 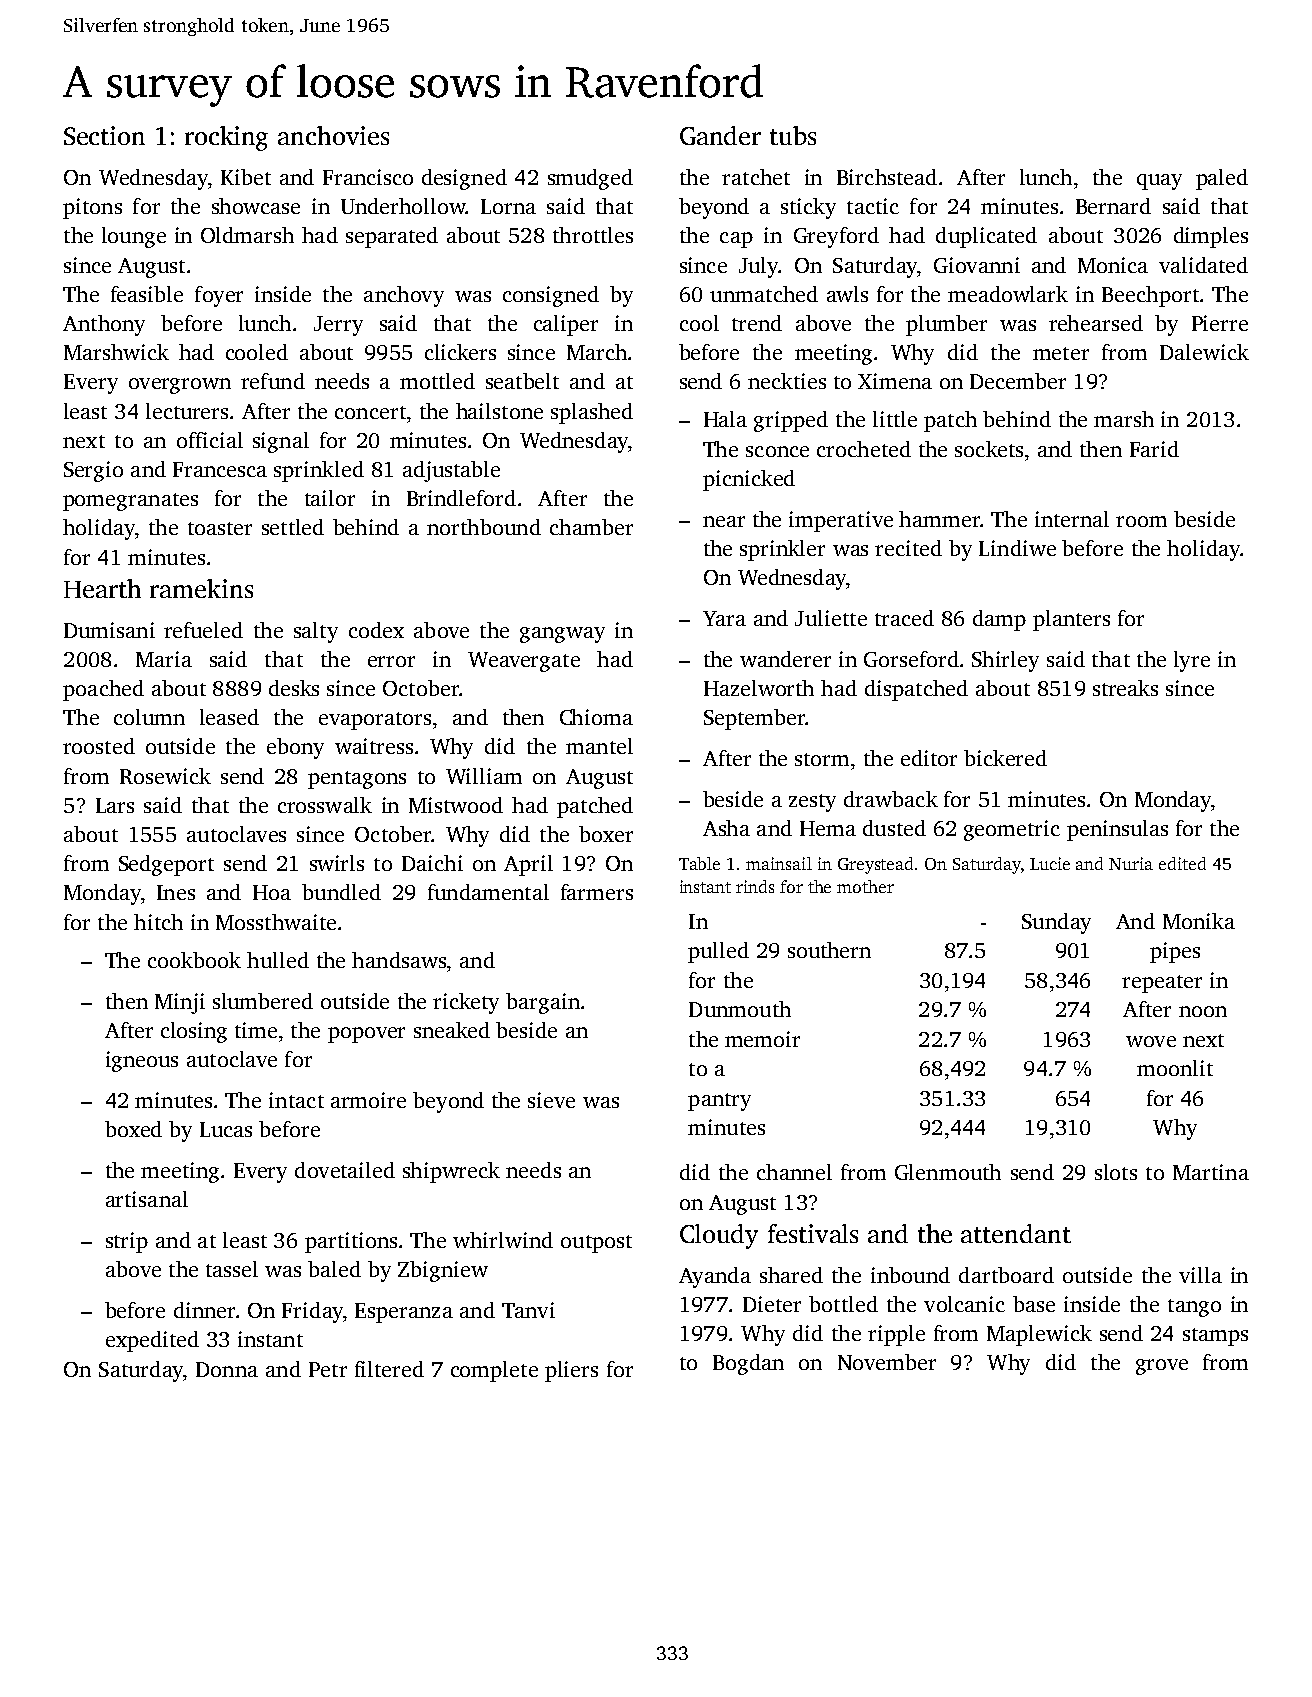 What do you see at coordinates (276, 922) in the image?
I see `Mossthwaite` at bounding box center [276, 922].
